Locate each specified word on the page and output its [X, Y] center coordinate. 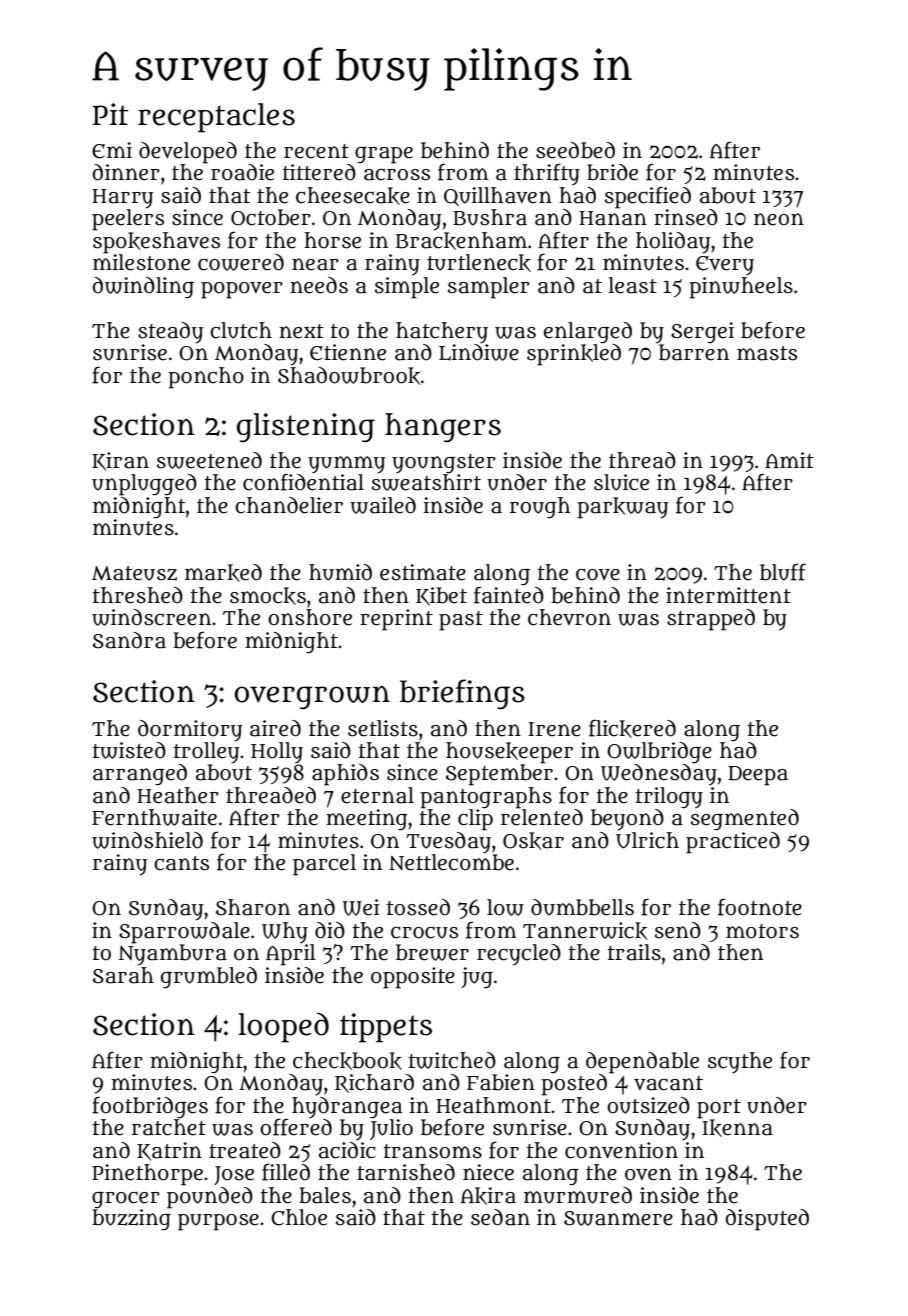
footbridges [150, 1108]
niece [488, 1172]
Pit [110, 114]
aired [275, 728]
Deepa [758, 776]
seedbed [575, 150]
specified [648, 198]
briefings [462, 694]
